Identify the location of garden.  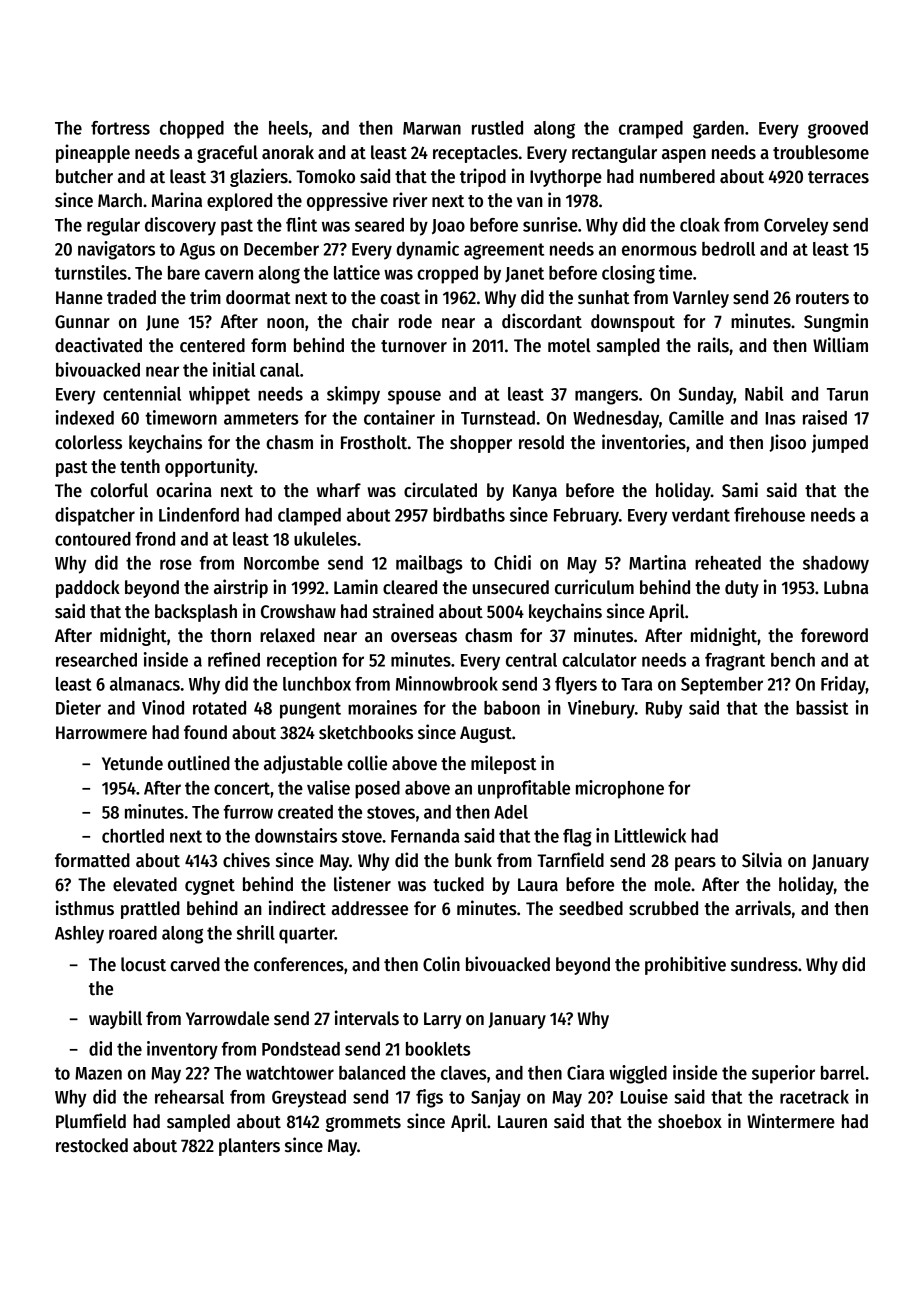
(718, 130).
